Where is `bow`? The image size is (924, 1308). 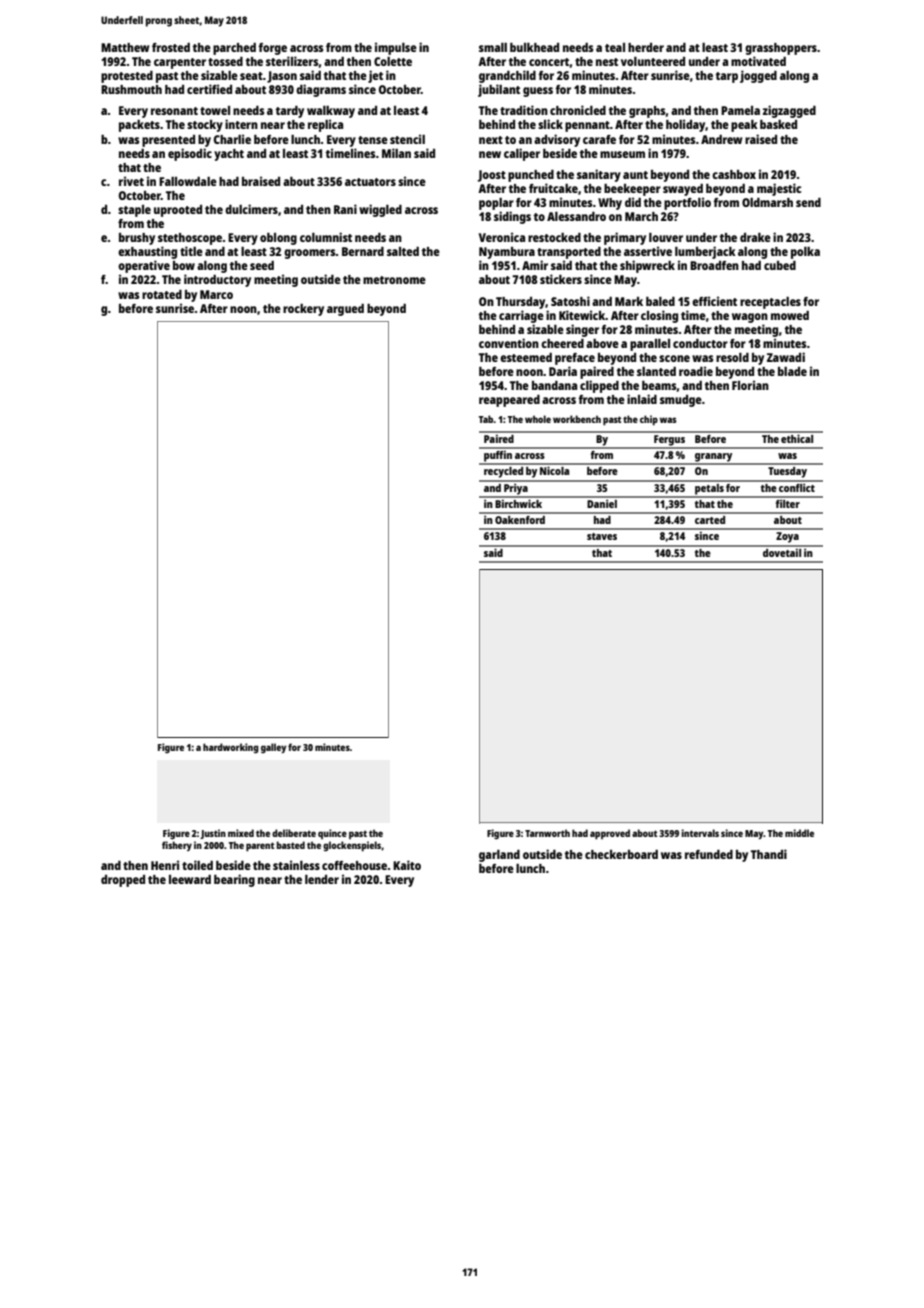
bow is located at coordinates (184, 265).
